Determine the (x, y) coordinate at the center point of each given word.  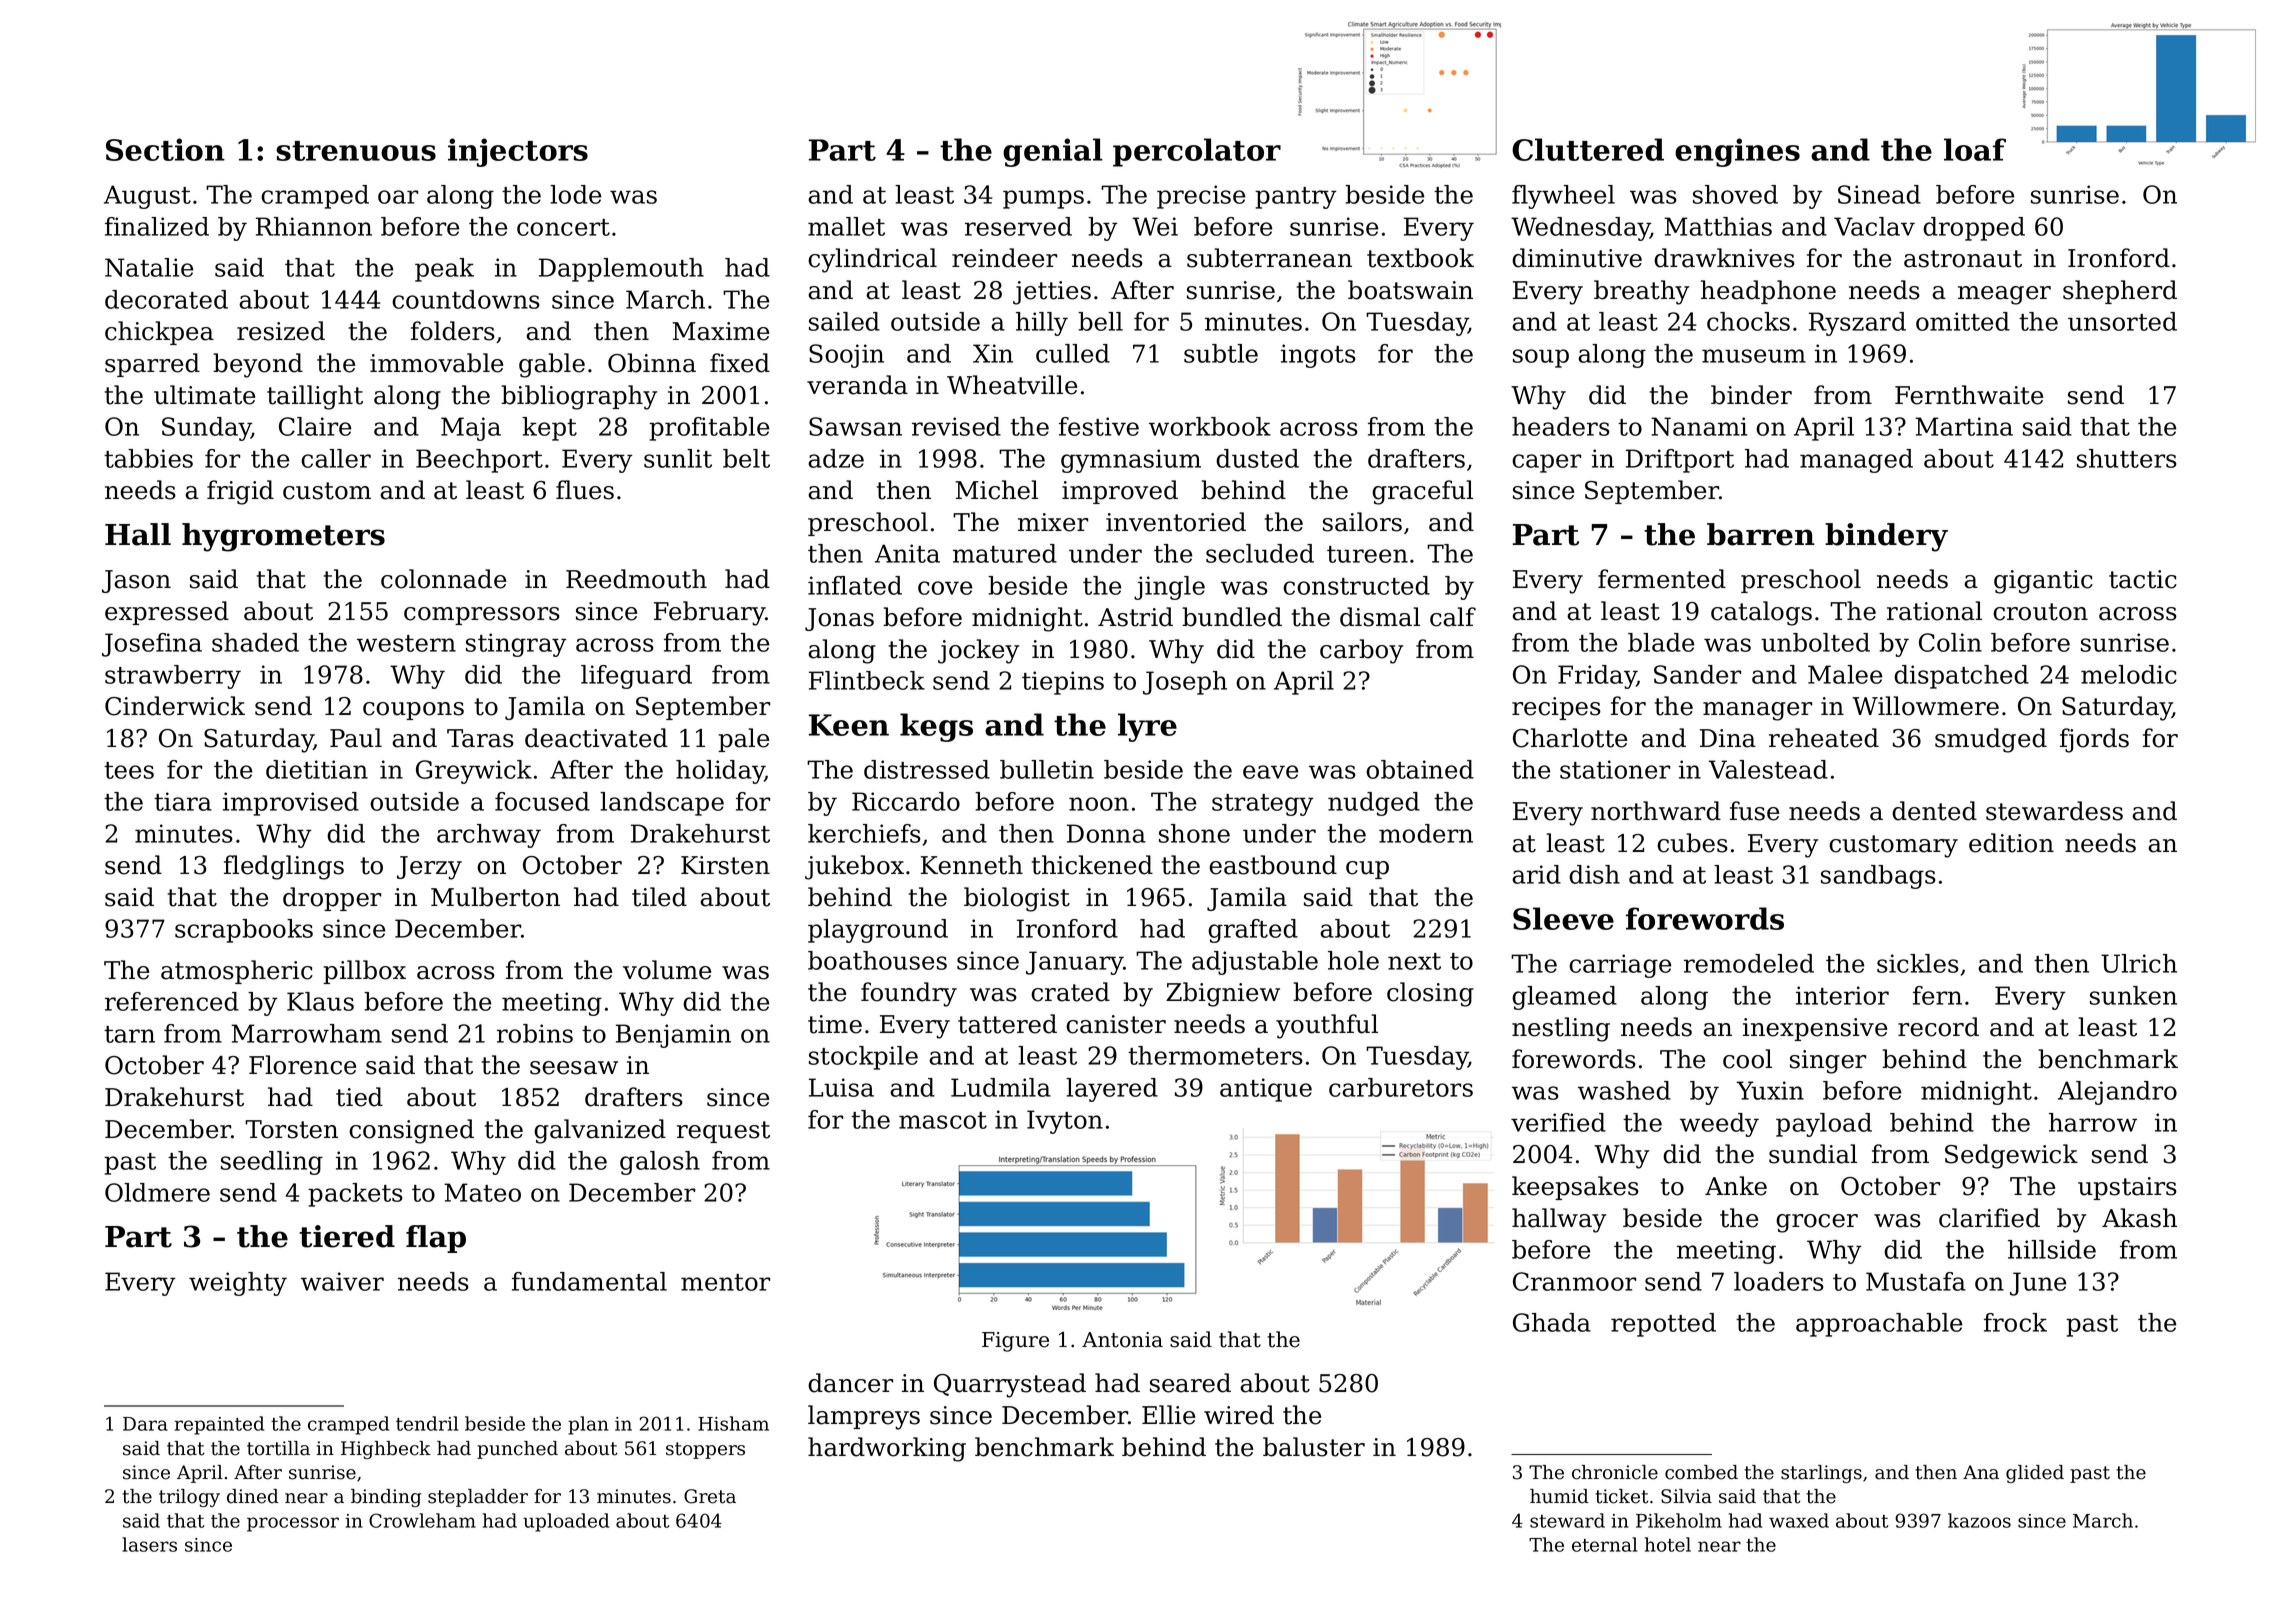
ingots (1318, 356)
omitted (1963, 321)
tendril (427, 1423)
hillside (2052, 1249)
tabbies (148, 458)
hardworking (887, 1449)
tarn (129, 1034)
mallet (846, 226)
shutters (2127, 458)
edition (2011, 843)
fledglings (284, 867)
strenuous (356, 151)
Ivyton (1065, 1122)
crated (1070, 992)
